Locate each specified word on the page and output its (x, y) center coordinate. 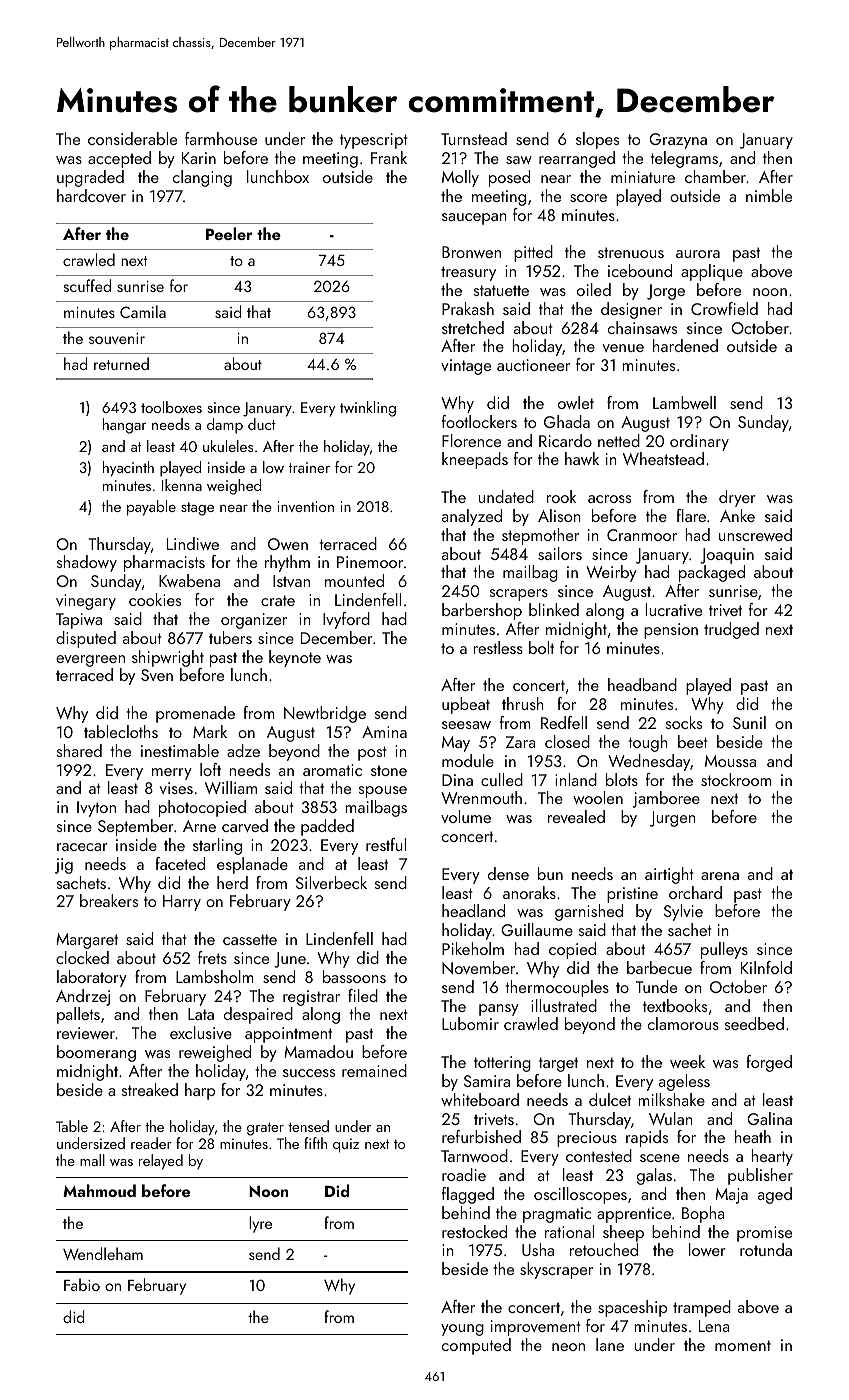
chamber (715, 176)
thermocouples (557, 988)
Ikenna (182, 485)
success (309, 1073)
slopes (597, 140)
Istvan (291, 581)
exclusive (201, 1032)
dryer (737, 498)
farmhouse (221, 138)
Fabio (82, 1284)
